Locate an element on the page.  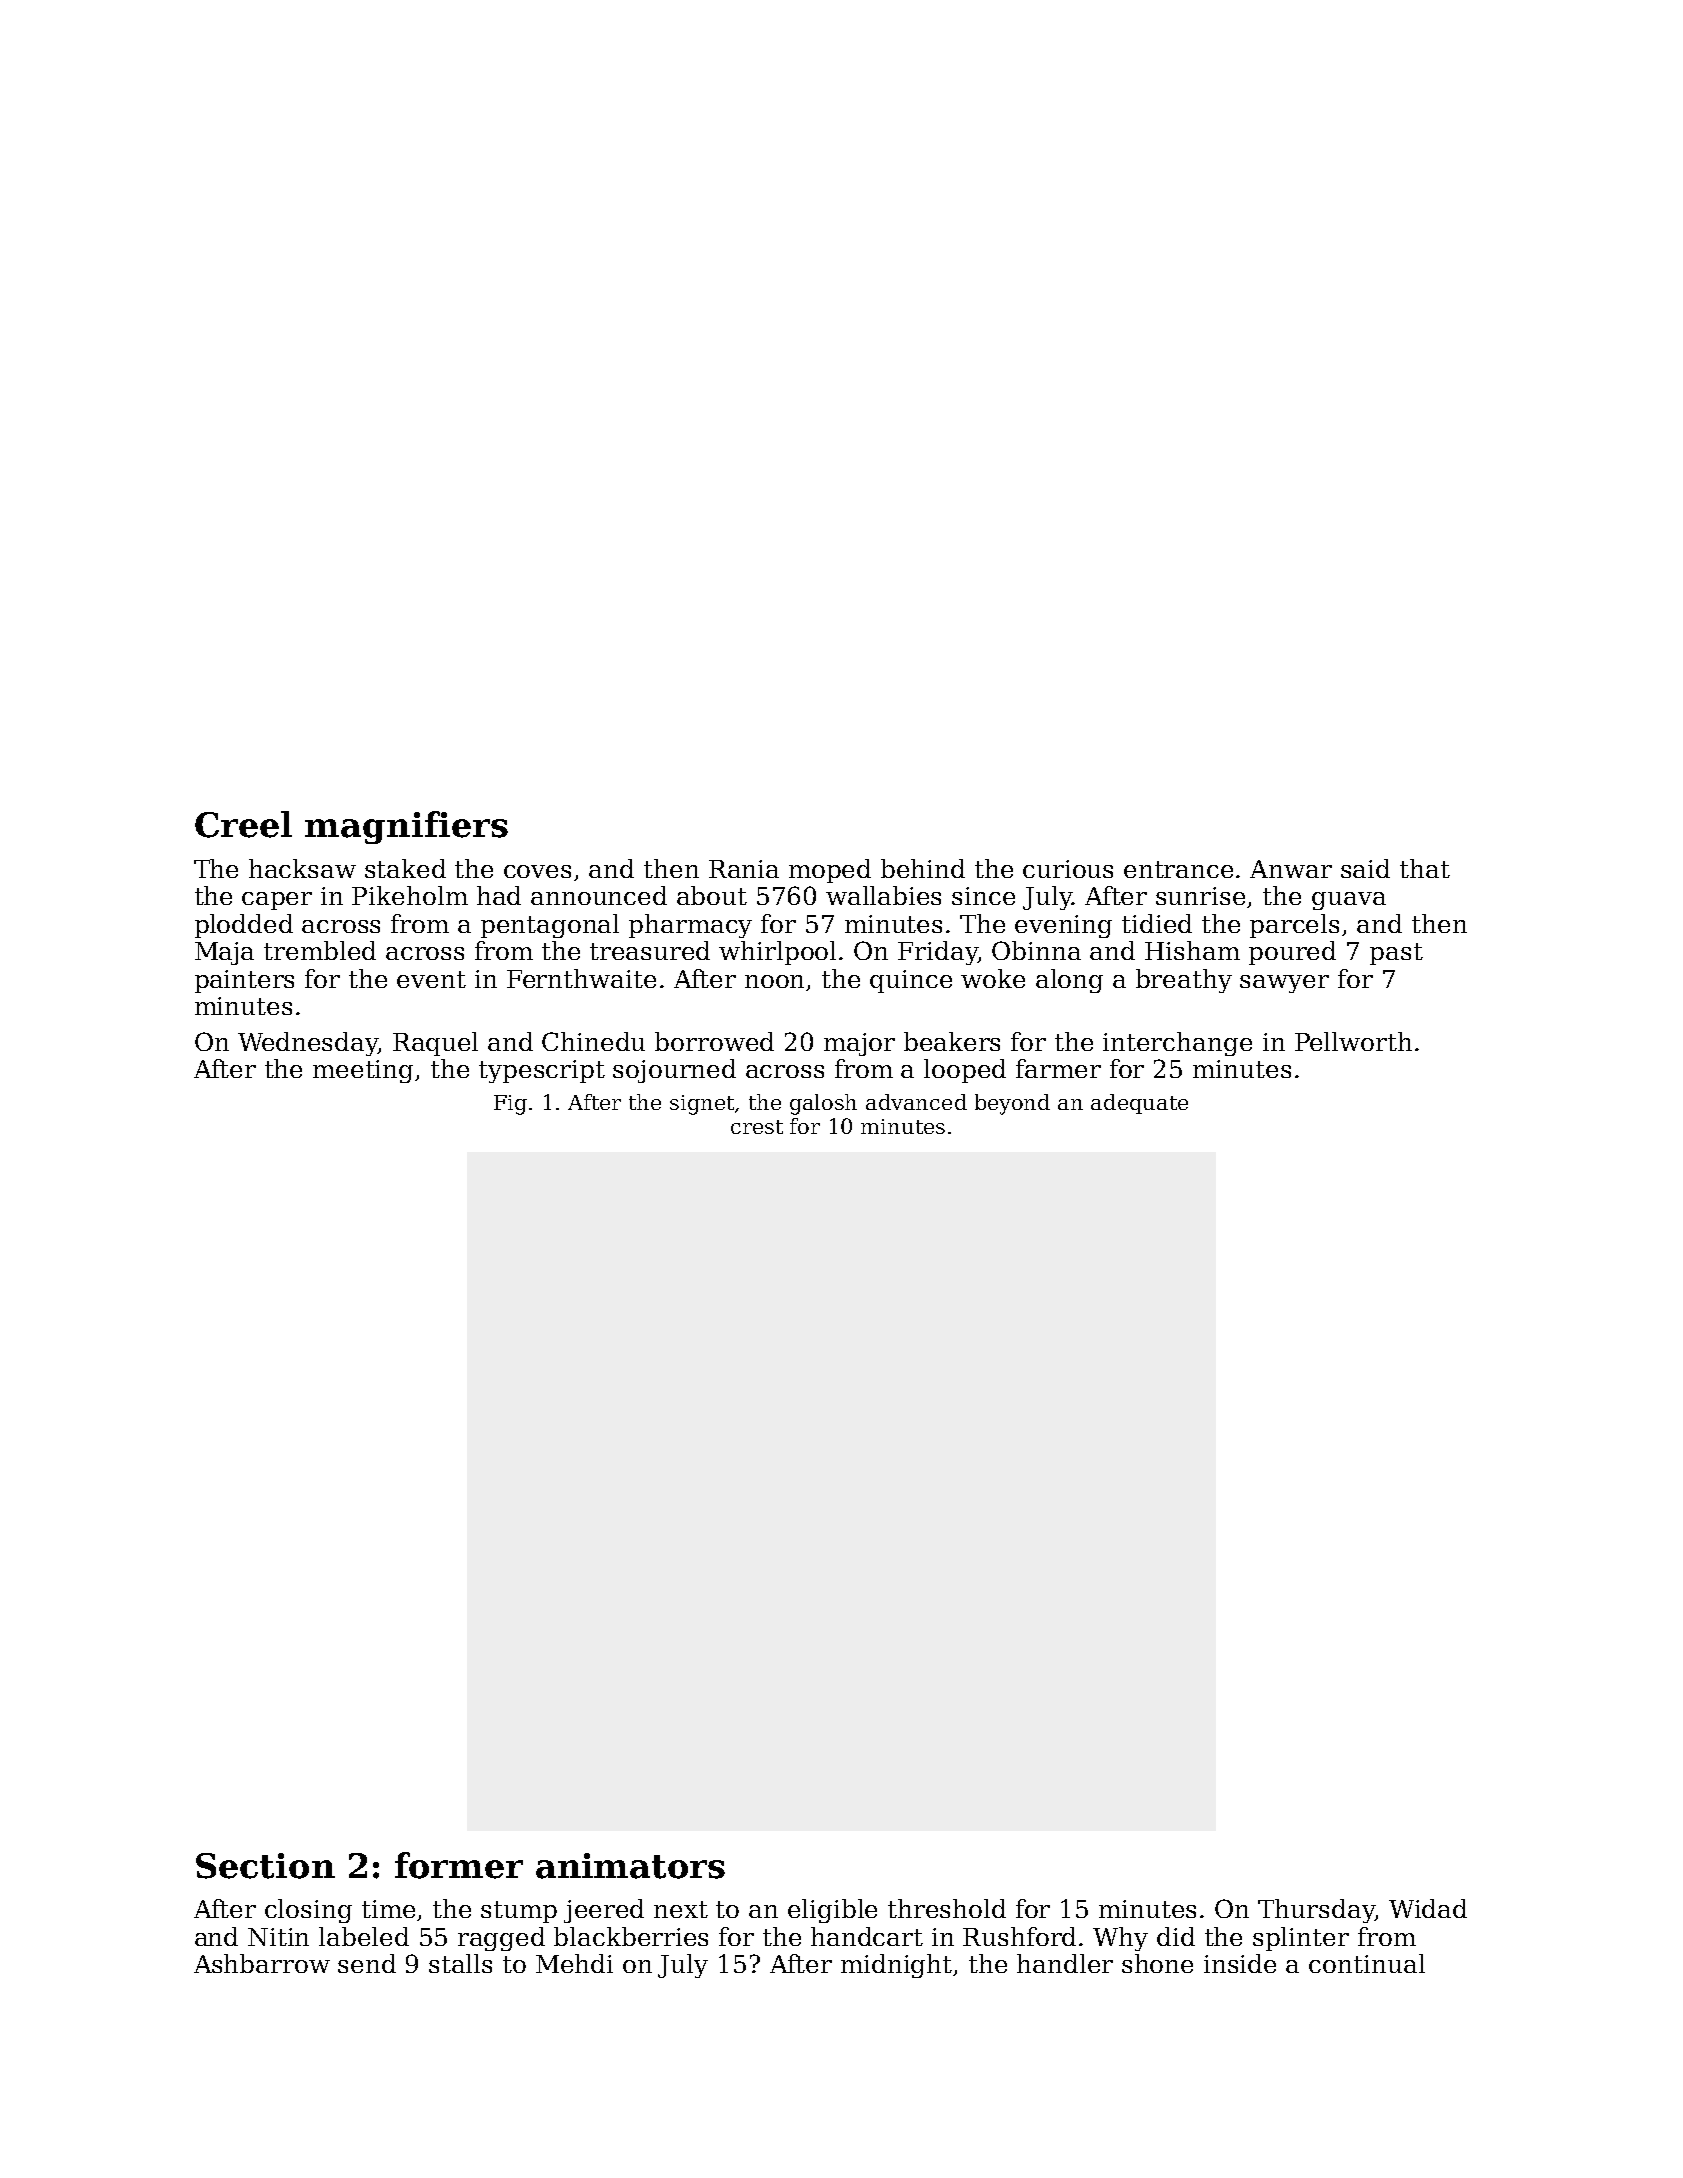
woke is located at coordinates (993, 978).
